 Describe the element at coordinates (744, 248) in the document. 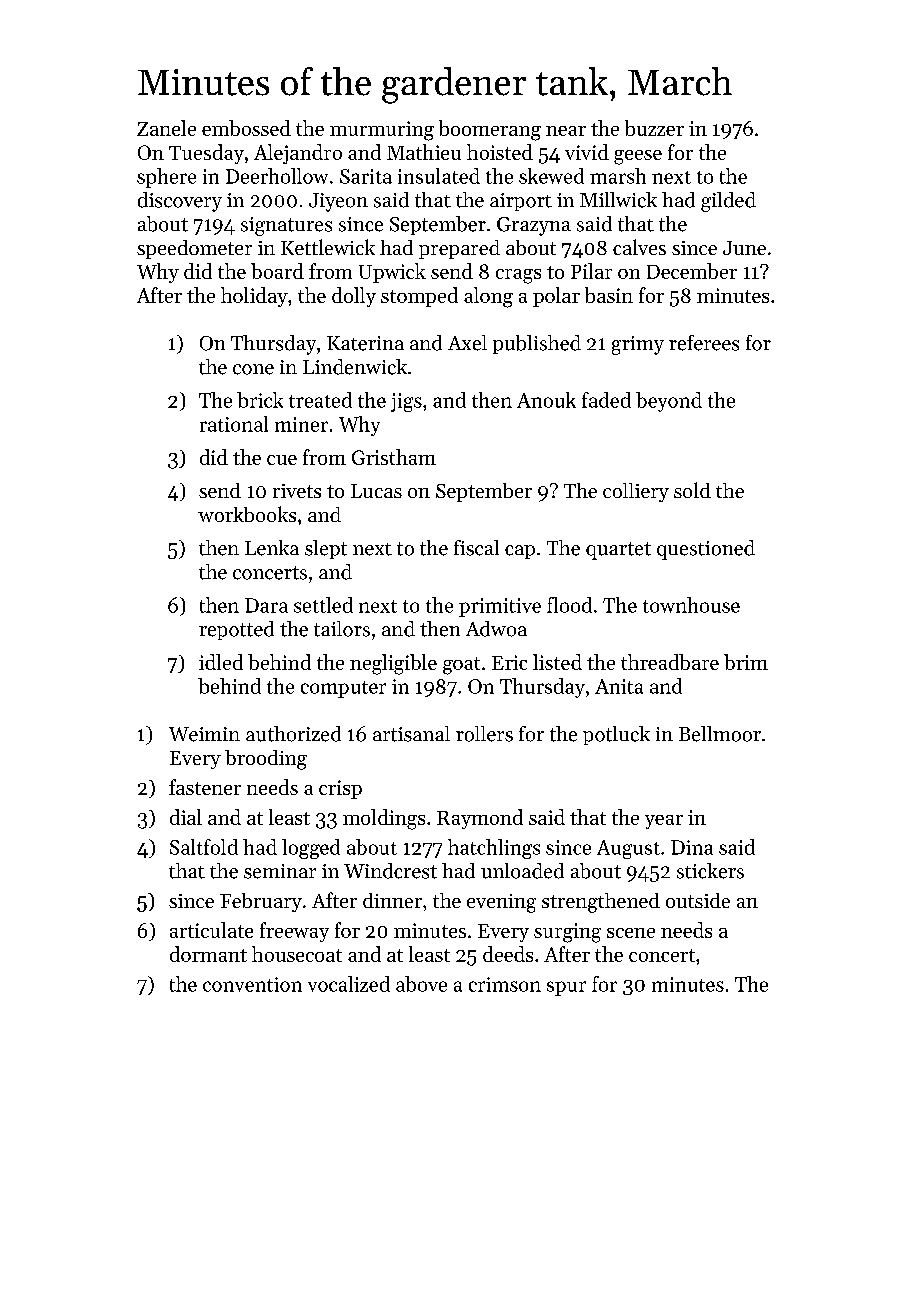

I see `June` at that location.
